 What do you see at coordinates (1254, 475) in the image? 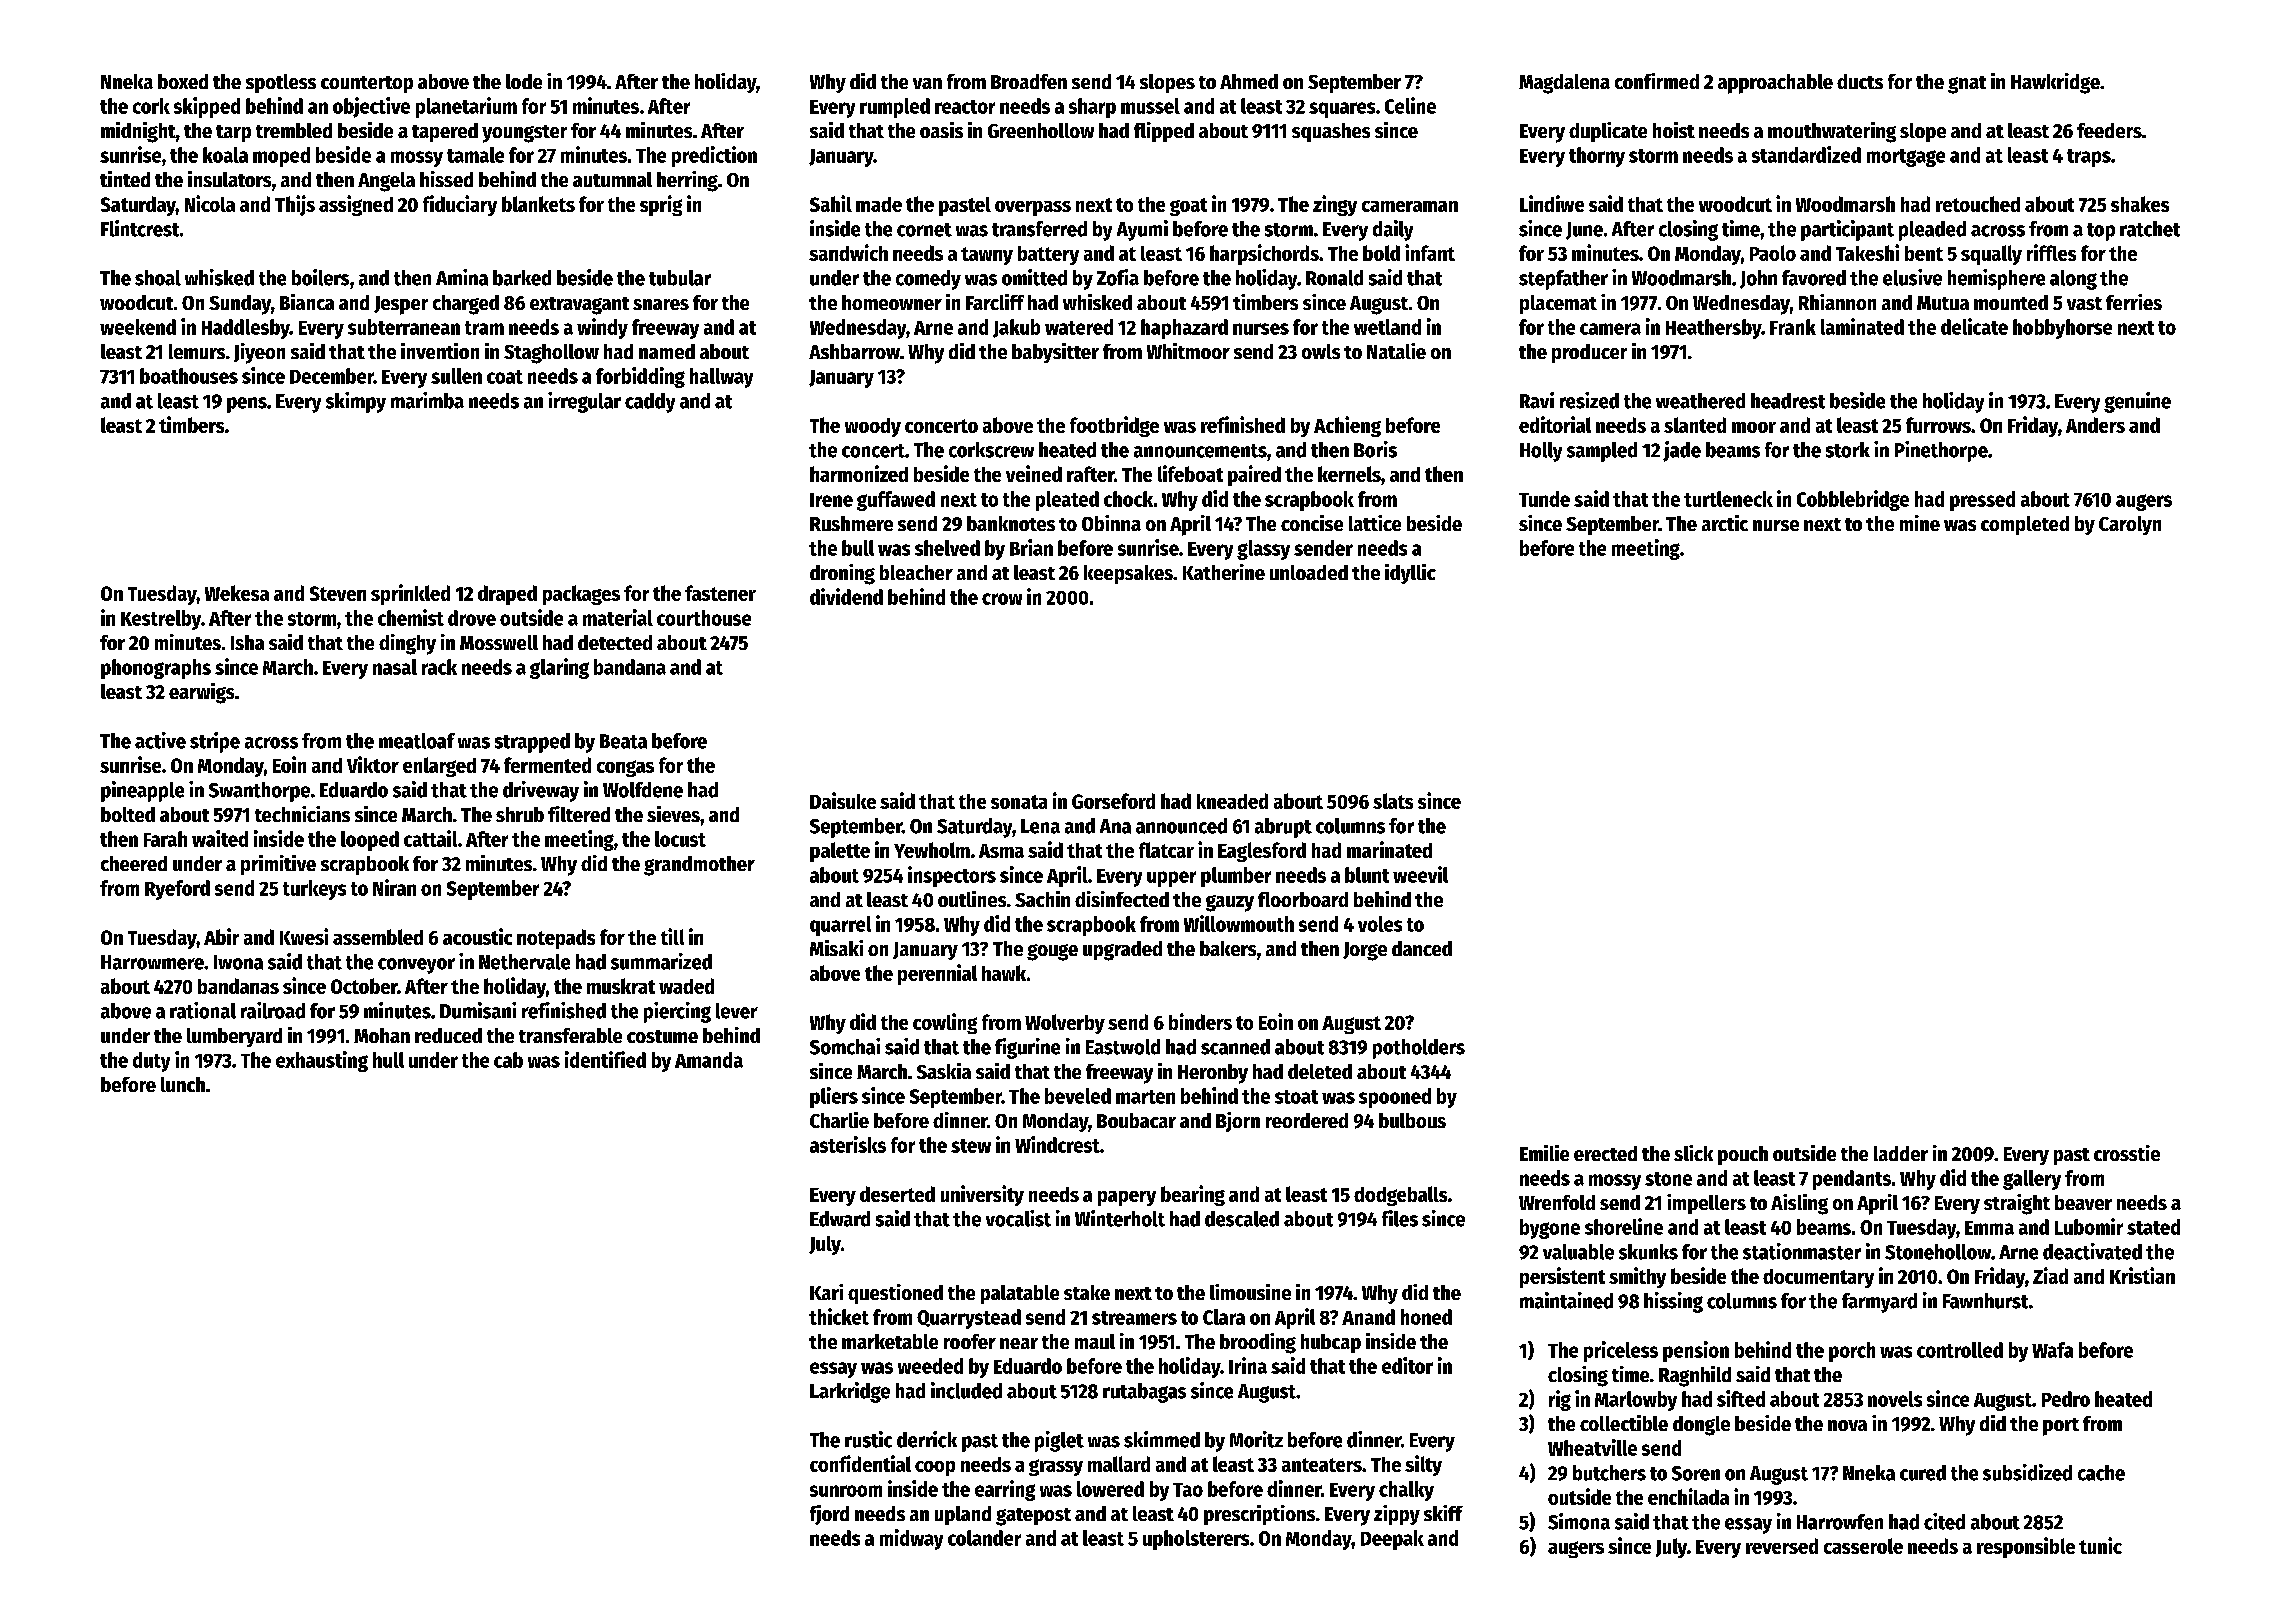
I see `paired` at bounding box center [1254, 475].
